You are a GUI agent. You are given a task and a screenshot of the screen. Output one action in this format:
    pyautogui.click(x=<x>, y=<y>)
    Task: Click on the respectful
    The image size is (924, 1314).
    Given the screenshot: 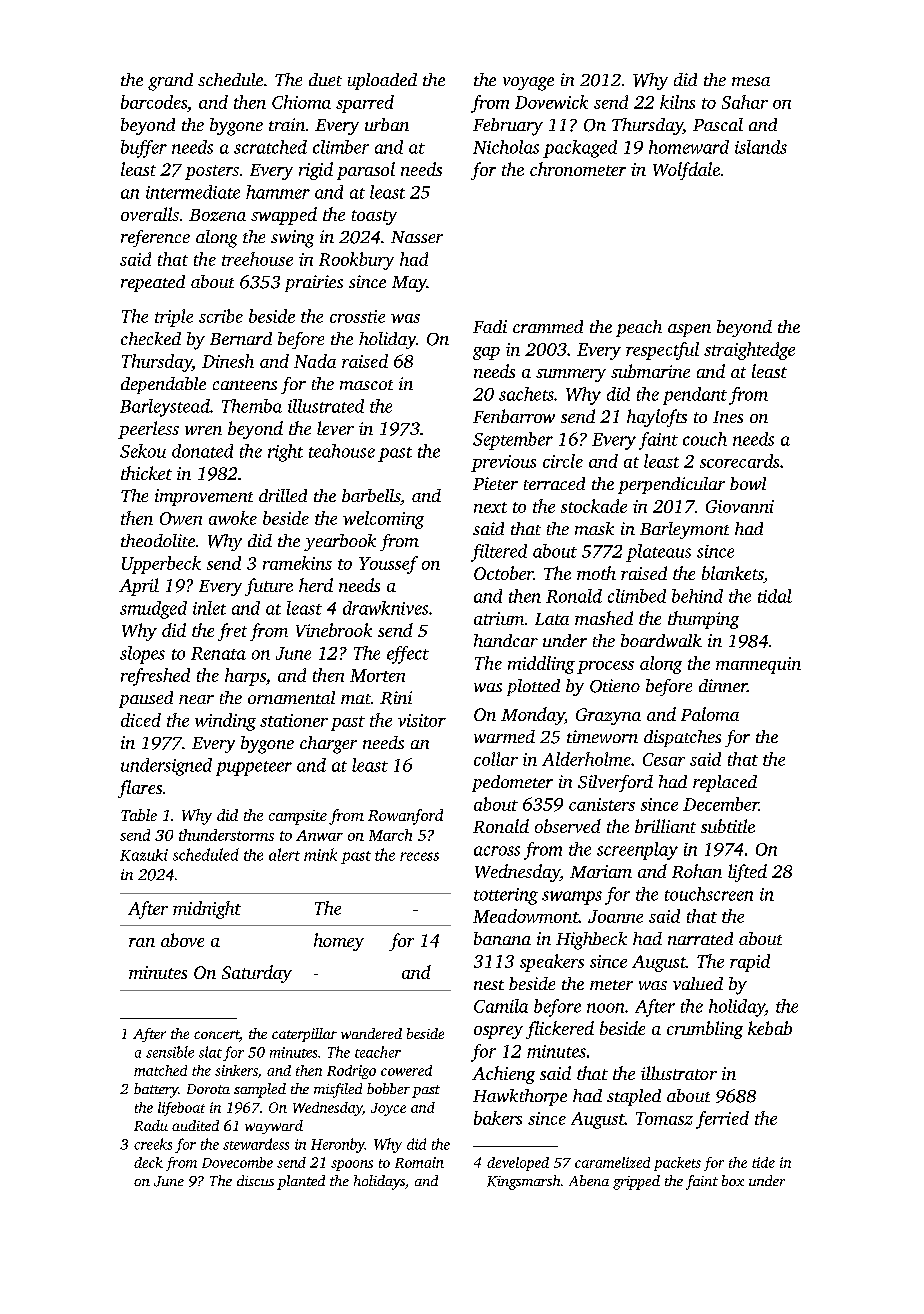 What is the action you would take?
    pyautogui.click(x=662, y=351)
